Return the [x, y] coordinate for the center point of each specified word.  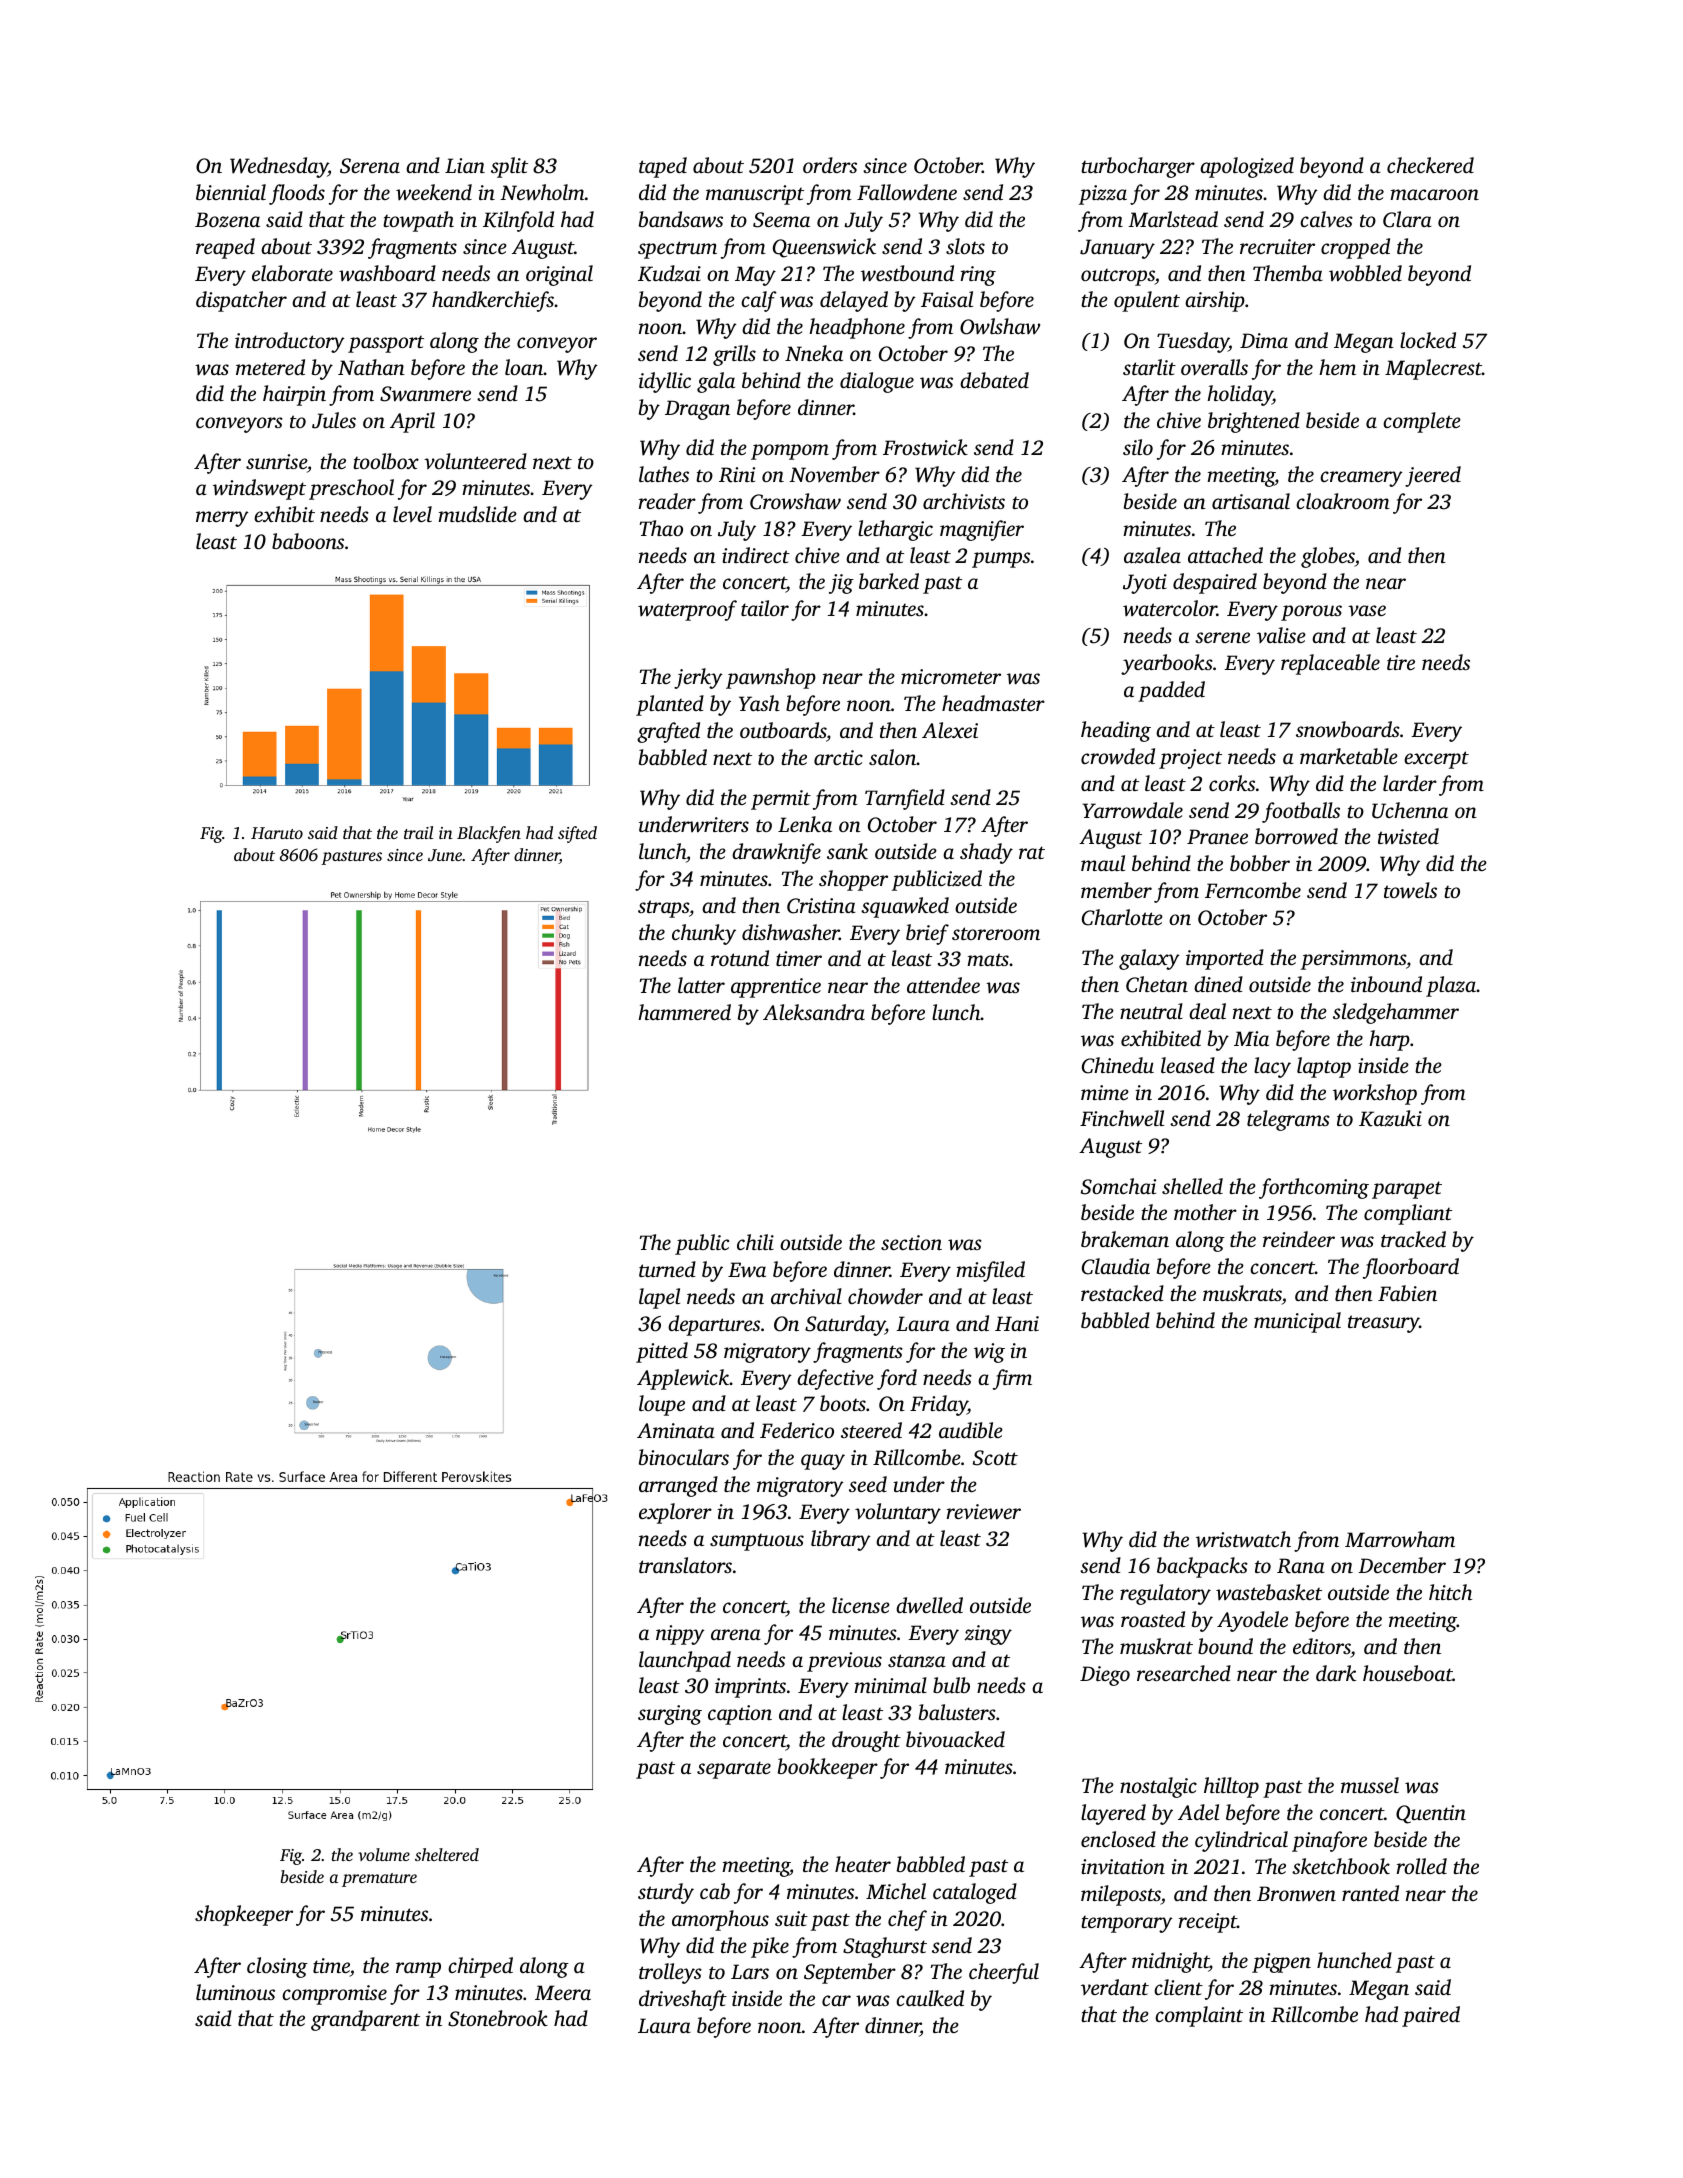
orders [830, 165]
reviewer [984, 1511]
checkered [1430, 165]
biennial [231, 192]
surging [670, 1715]
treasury [1383, 1324]
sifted [577, 834]
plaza [1451, 986]
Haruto [277, 833]
